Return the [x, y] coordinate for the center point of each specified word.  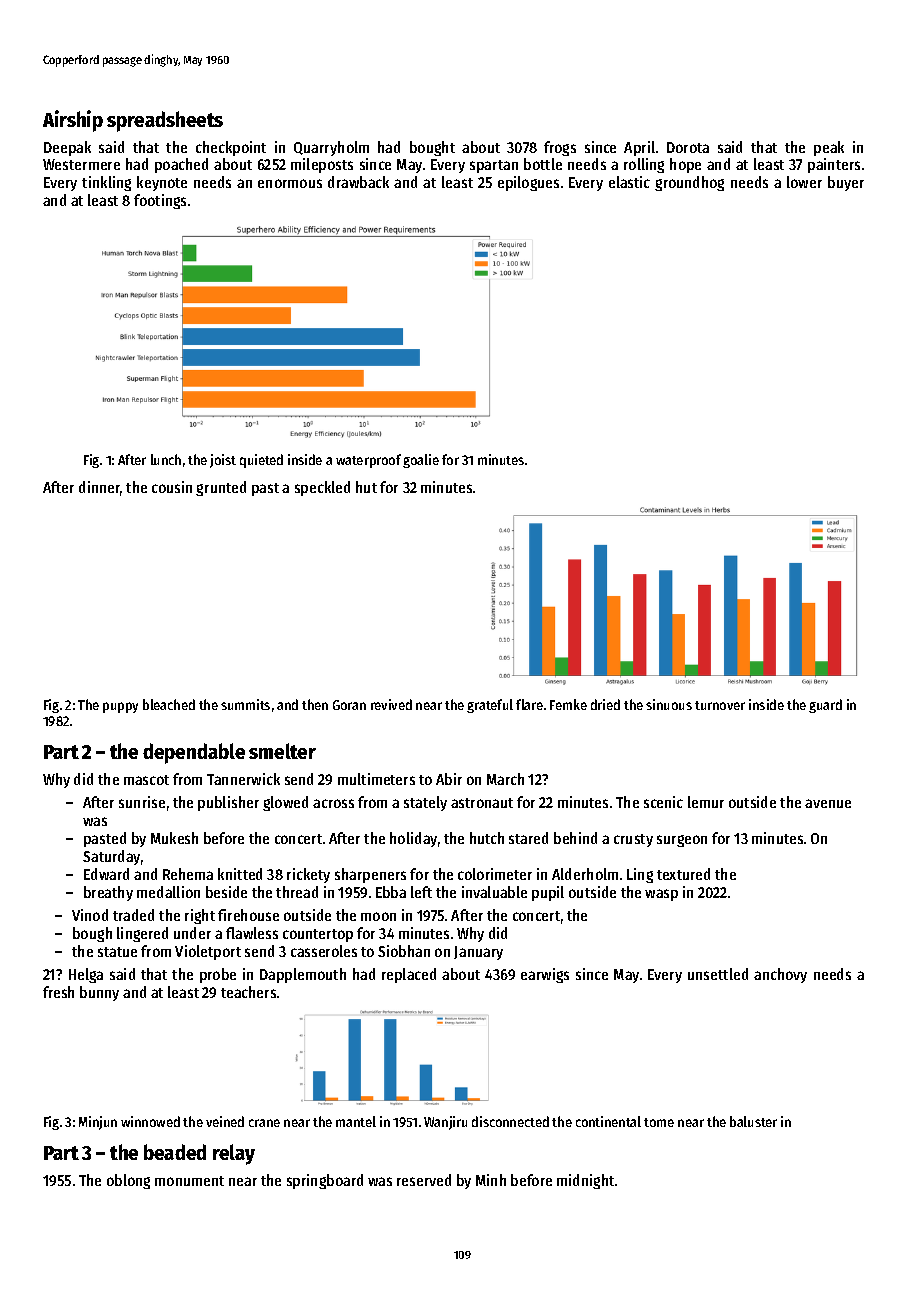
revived [391, 704]
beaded [175, 1152]
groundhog [689, 183]
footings [160, 201]
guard [825, 706]
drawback [358, 182]
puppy [120, 707]
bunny [99, 993]
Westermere [81, 164]
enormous [290, 183]
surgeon [682, 841]
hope [685, 165]
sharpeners [370, 875]
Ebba [391, 892]
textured [683, 874]
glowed [285, 803]
